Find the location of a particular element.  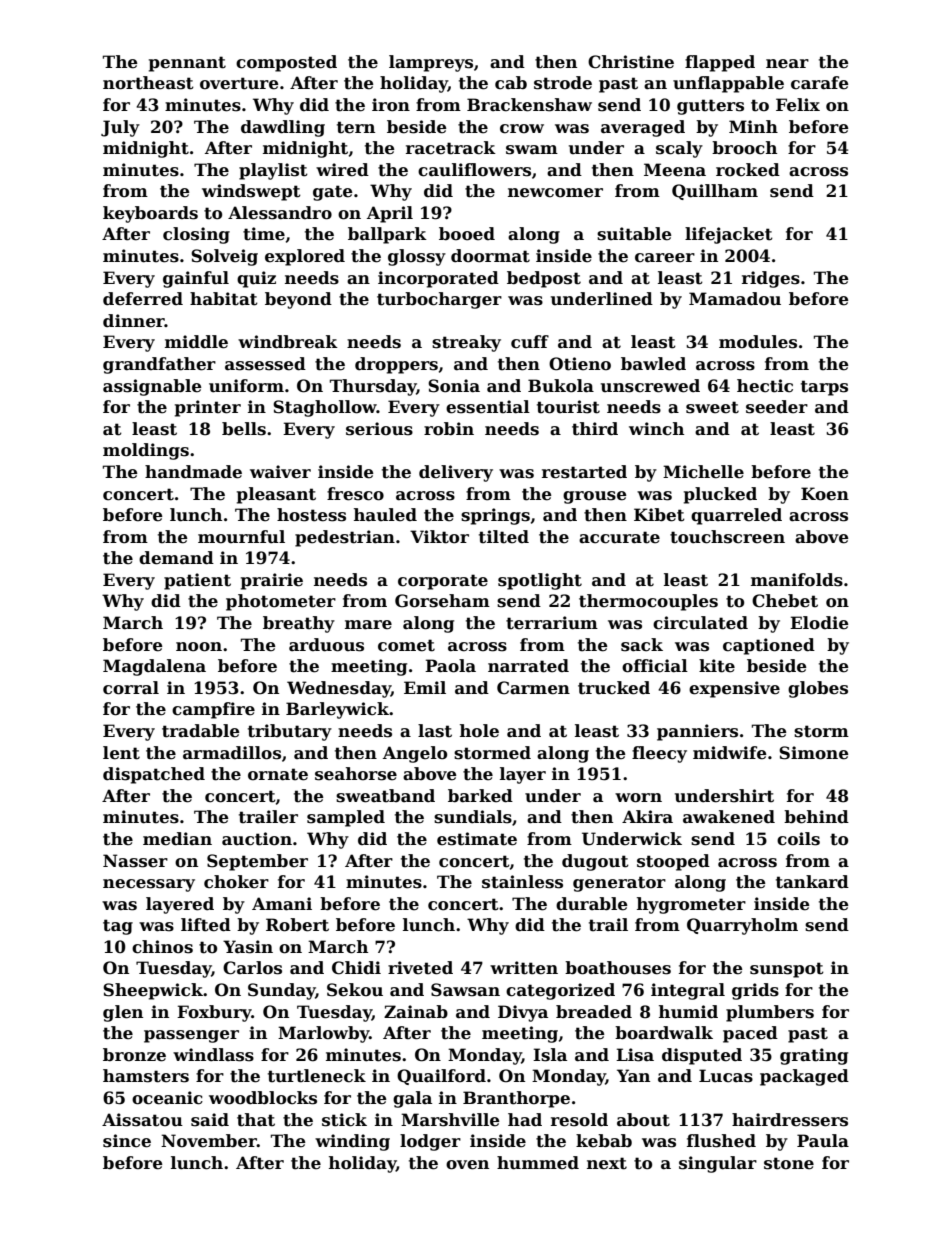

bawled is located at coordinates (653, 364).
